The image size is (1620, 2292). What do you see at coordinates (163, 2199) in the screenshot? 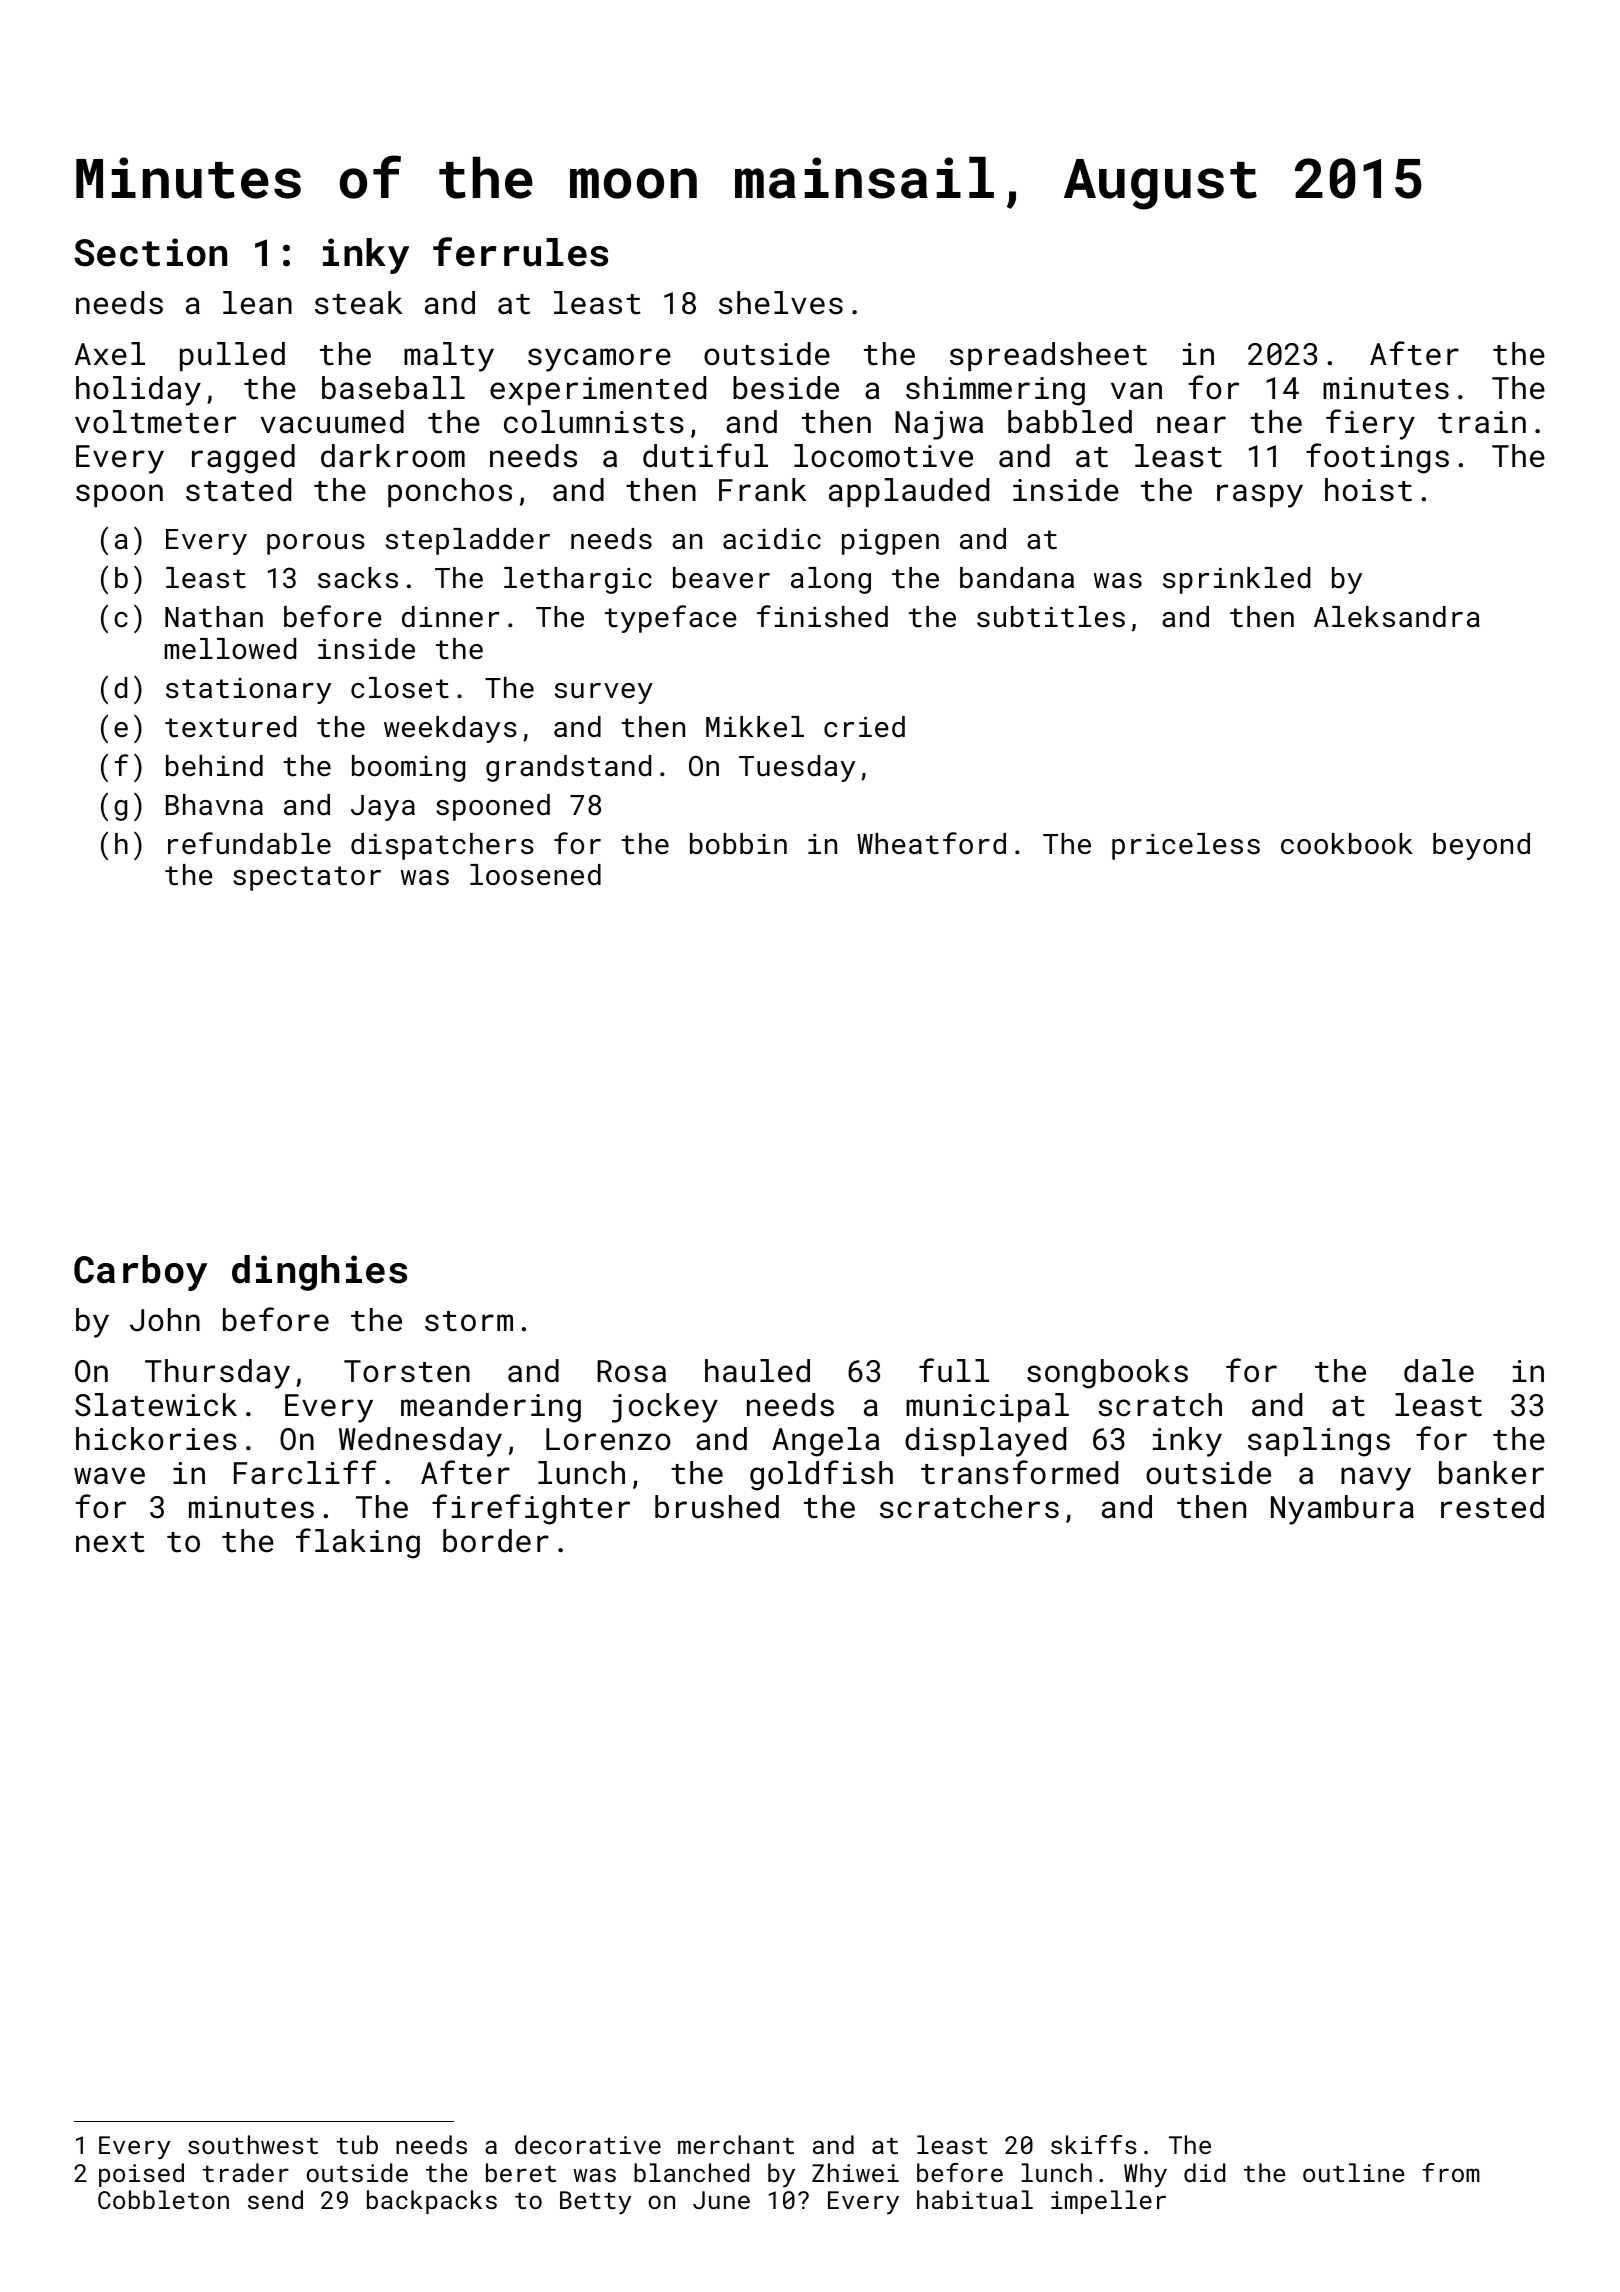
I see `Cobbleton` at bounding box center [163, 2199].
